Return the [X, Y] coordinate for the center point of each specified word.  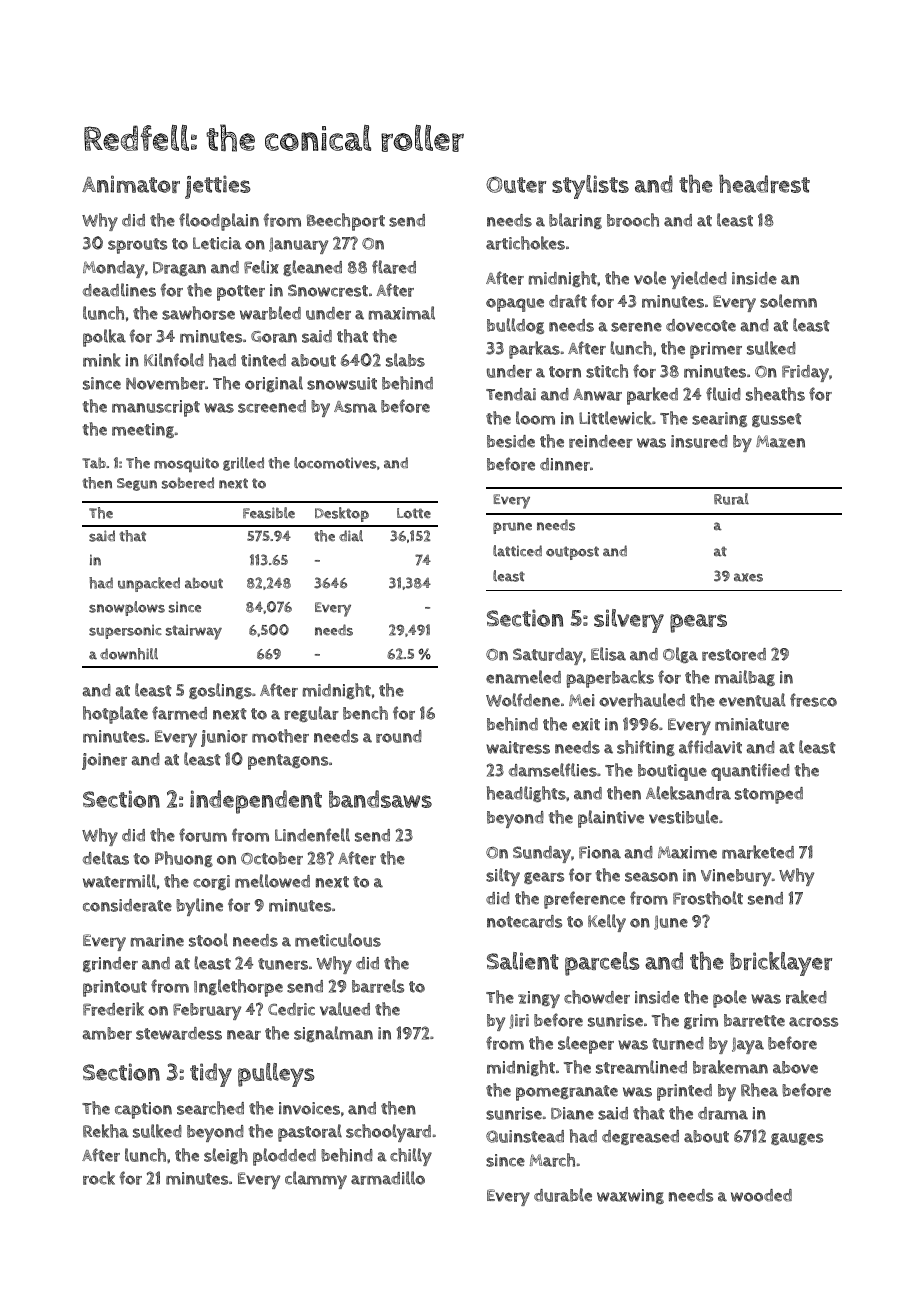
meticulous [338, 940]
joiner [104, 761]
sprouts [137, 246]
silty [503, 877]
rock [99, 1178]
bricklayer [781, 964]
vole [650, 278]
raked [806, 997]
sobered [188, 483]
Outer [516, 184]
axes [748, 577]
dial [351, 536]
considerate [127, 905]
